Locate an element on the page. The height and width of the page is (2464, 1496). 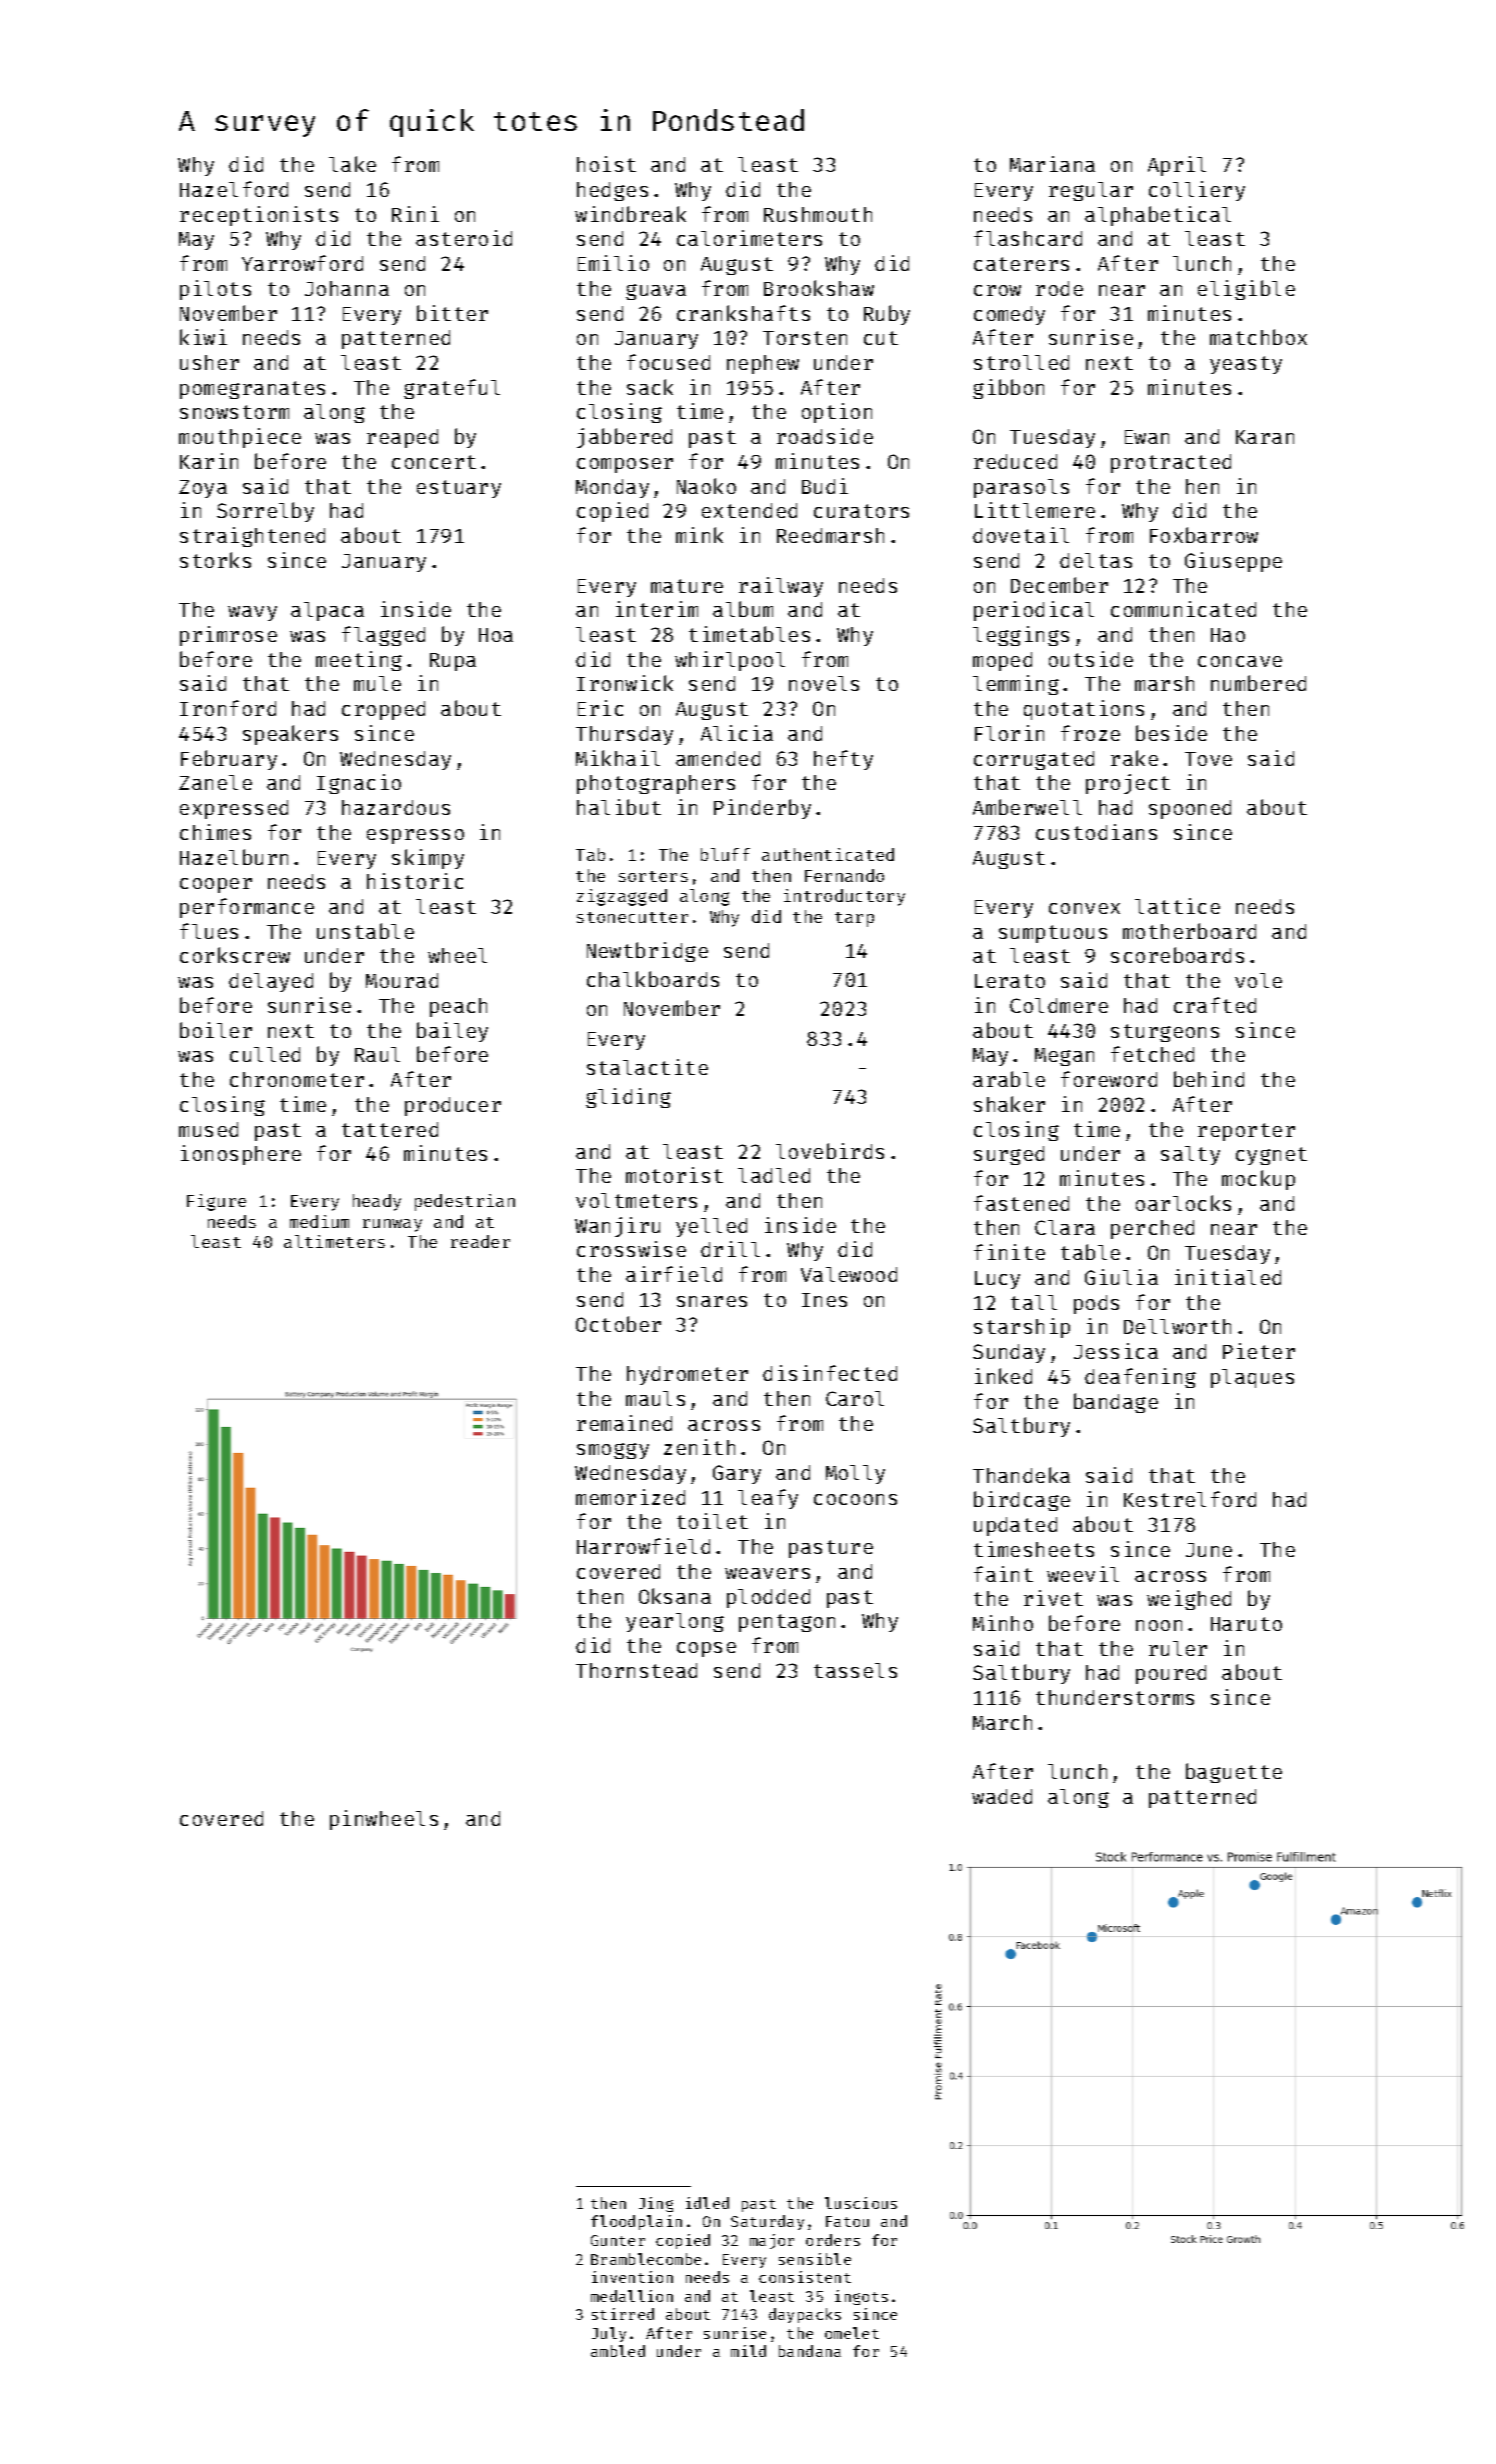
medium is located at coordinates (319, 1221).
